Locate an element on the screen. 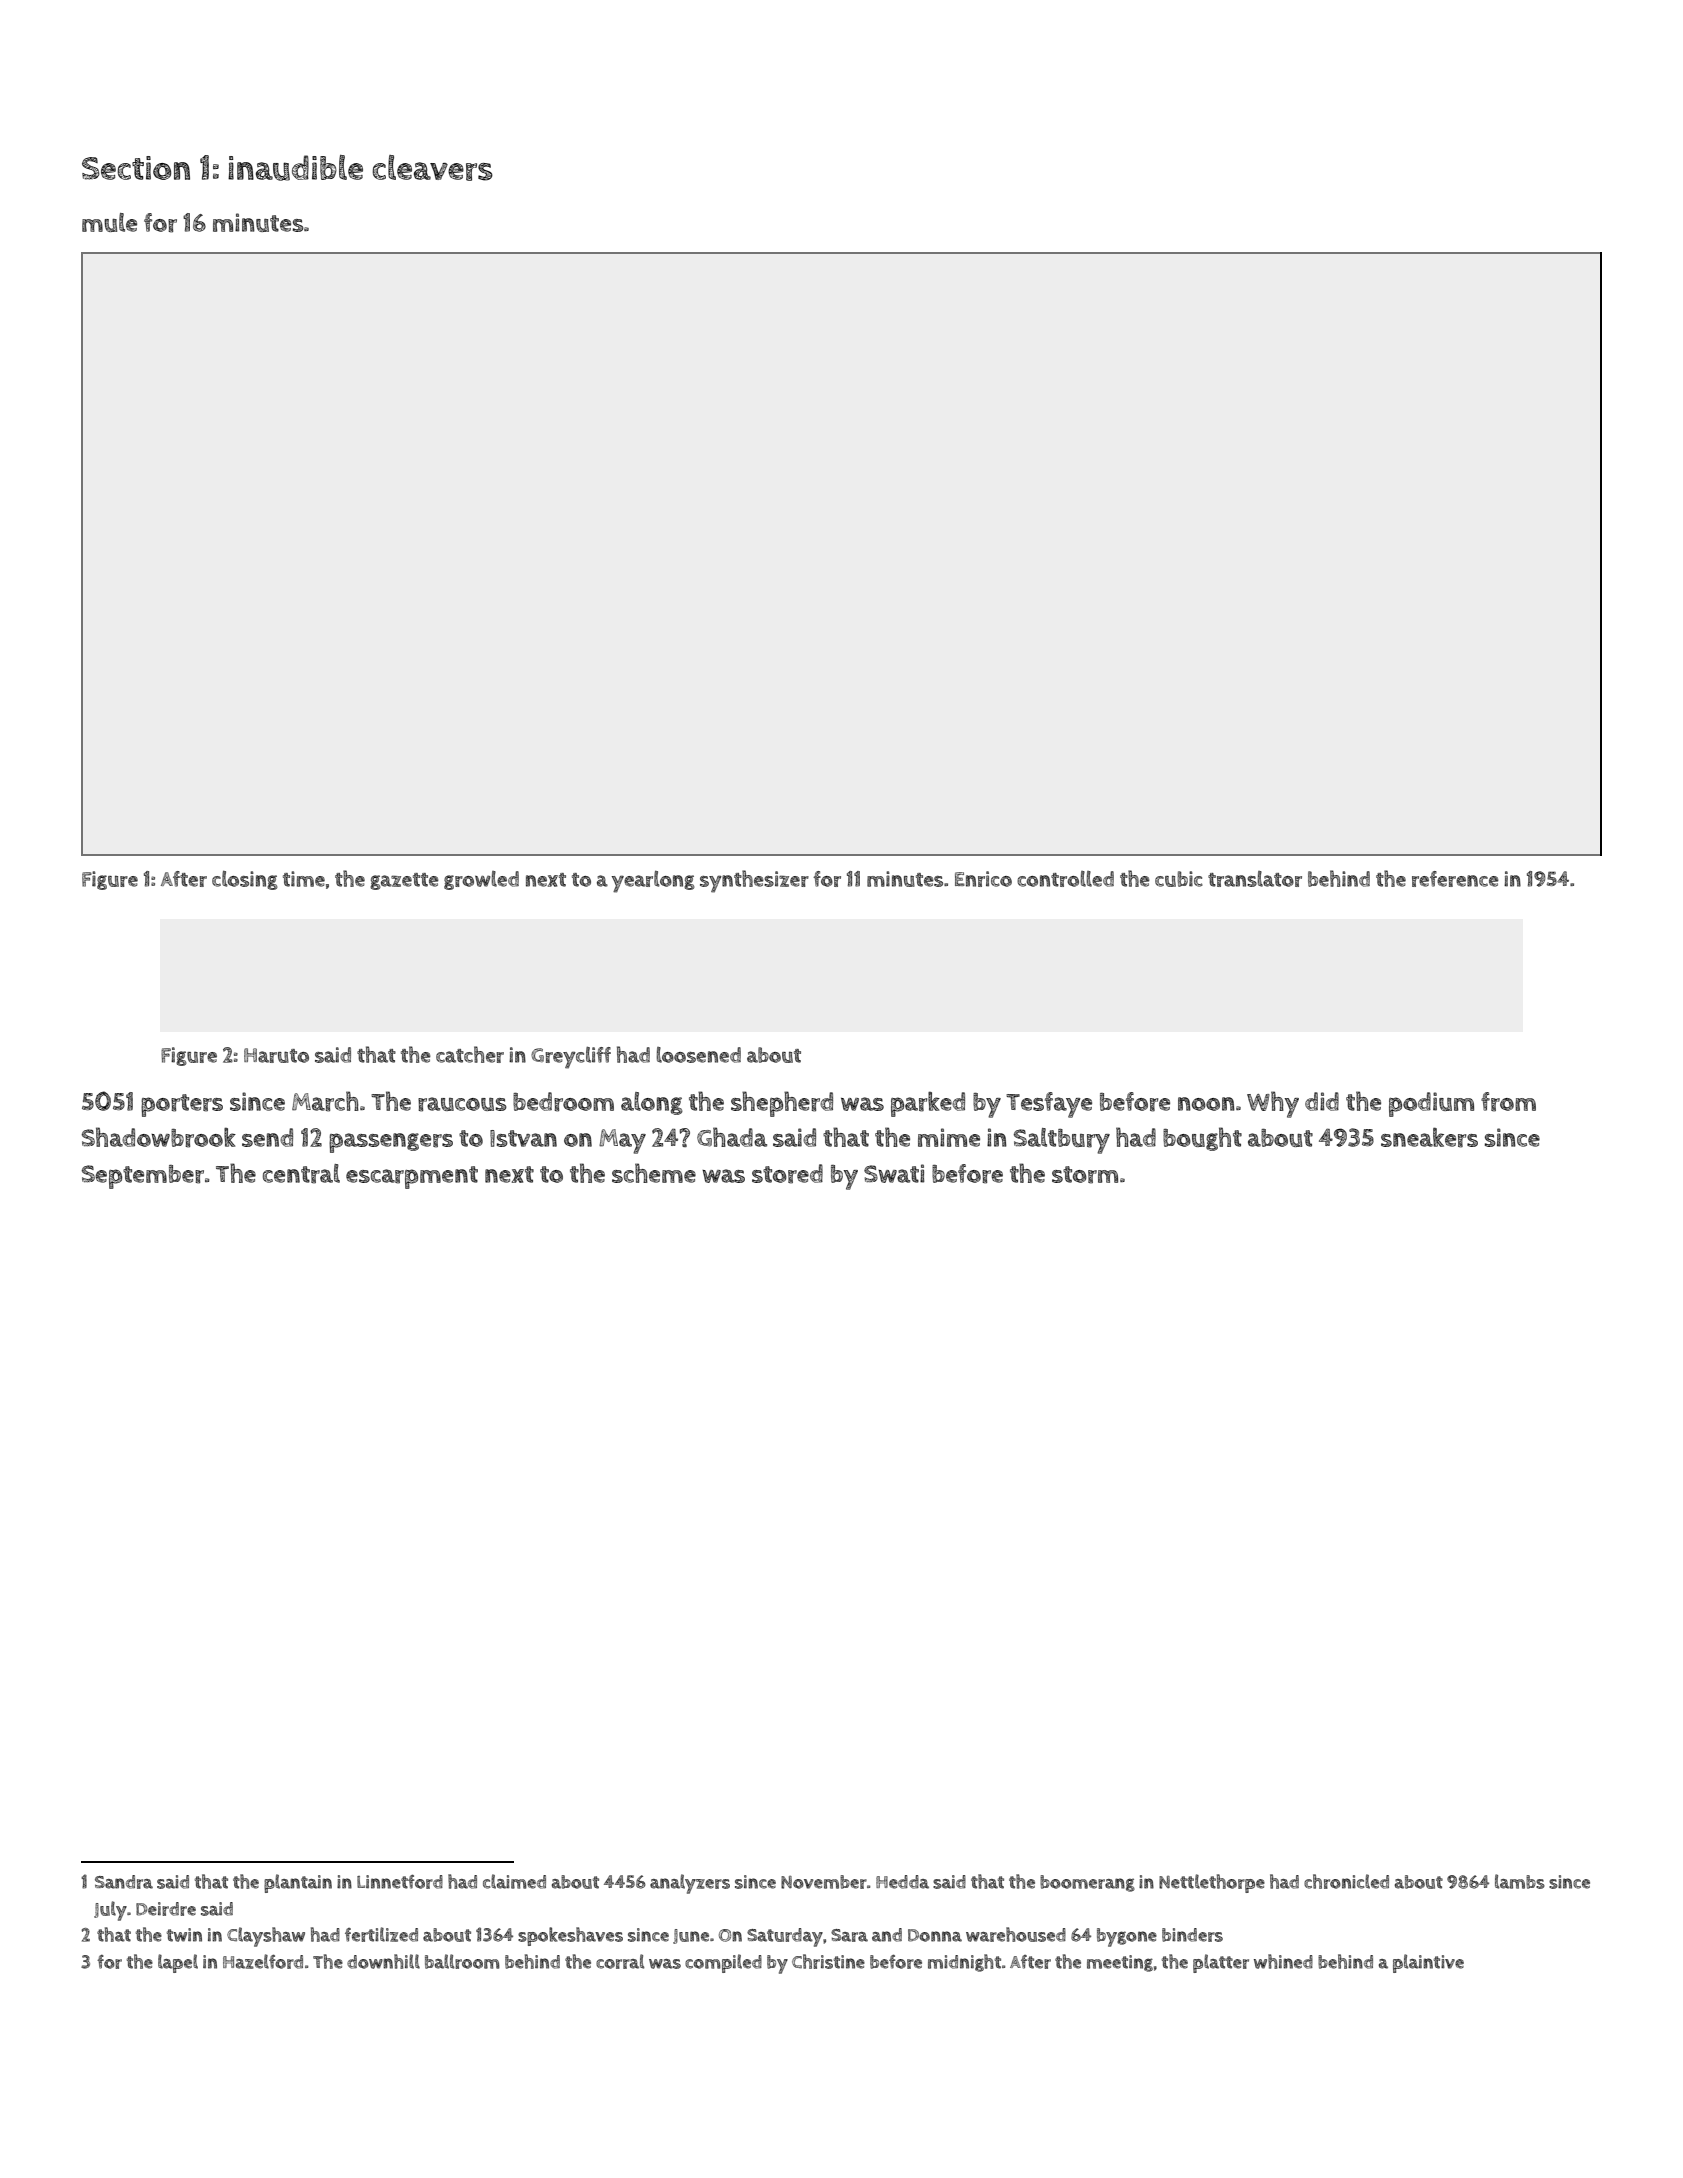  controlled is located at coordinates (1065, 879).
